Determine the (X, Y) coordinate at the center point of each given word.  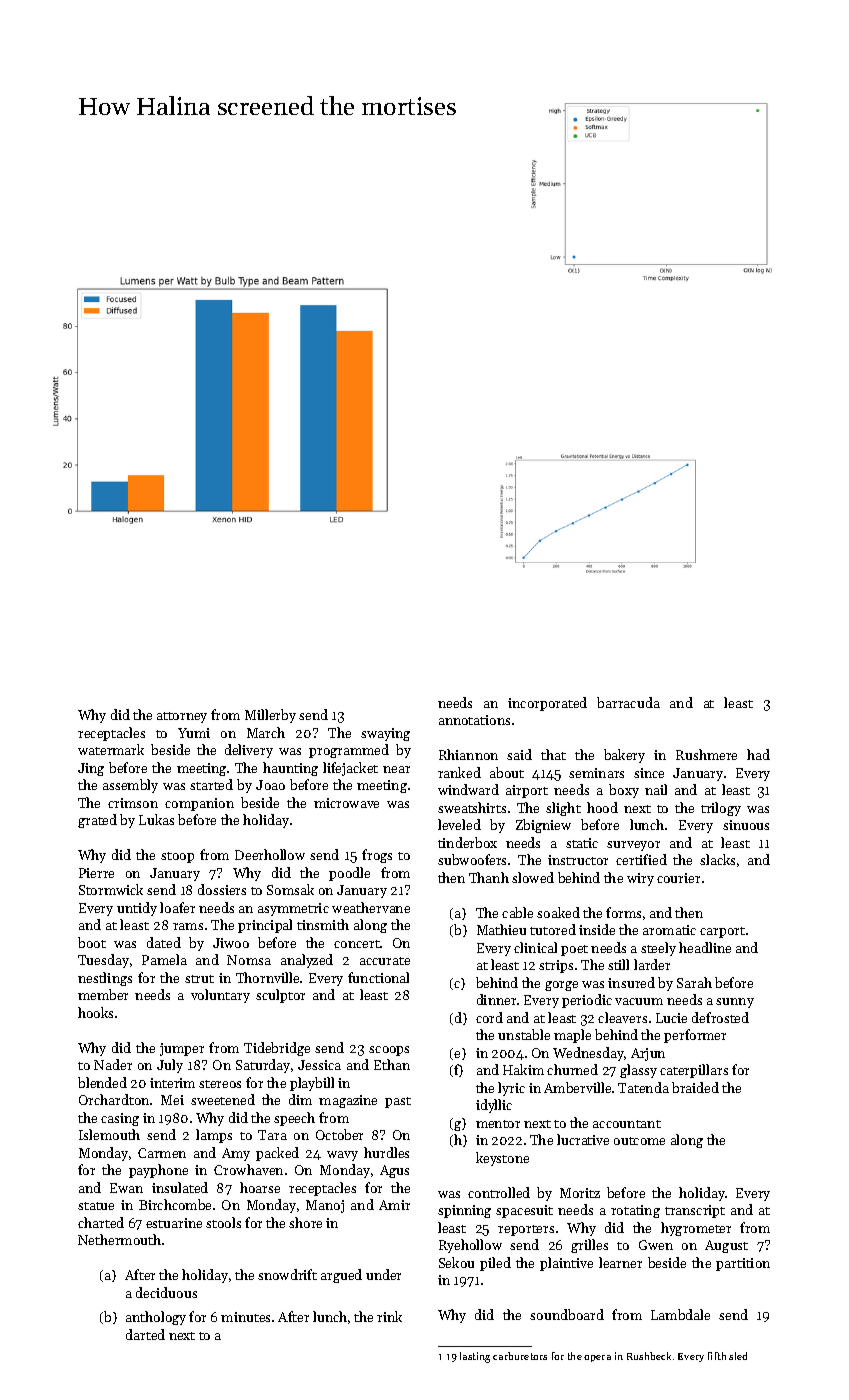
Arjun (648, 1054)
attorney (182, 717)
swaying (385, 734)
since (649, 773)
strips (556, 966)
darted (145, 1334)
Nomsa (249, 960)
